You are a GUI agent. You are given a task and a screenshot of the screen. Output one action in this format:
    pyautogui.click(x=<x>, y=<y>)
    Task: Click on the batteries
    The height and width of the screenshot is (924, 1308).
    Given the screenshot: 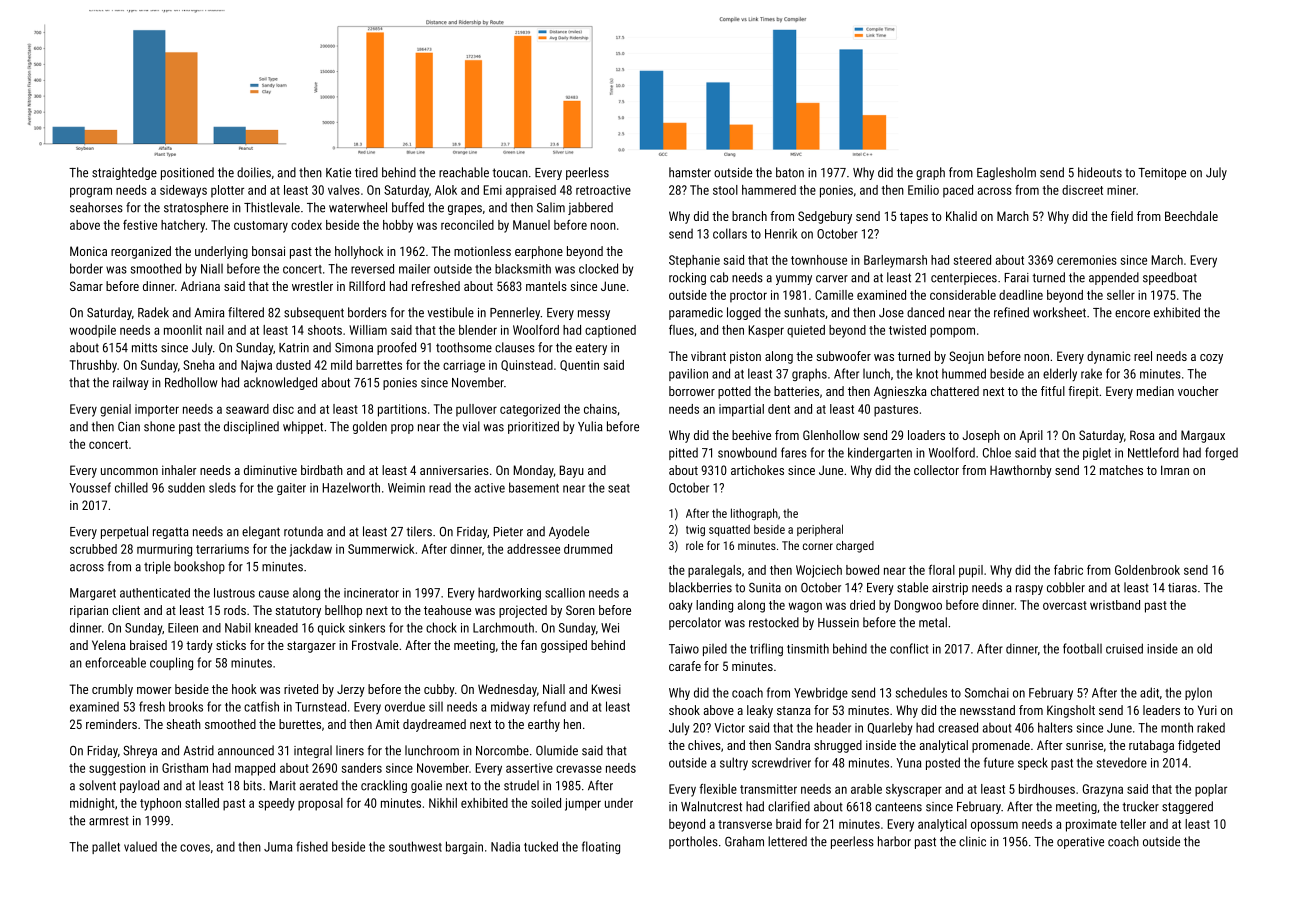 What is the action you would take?
    pyautogui.click(x=796, y=391)
